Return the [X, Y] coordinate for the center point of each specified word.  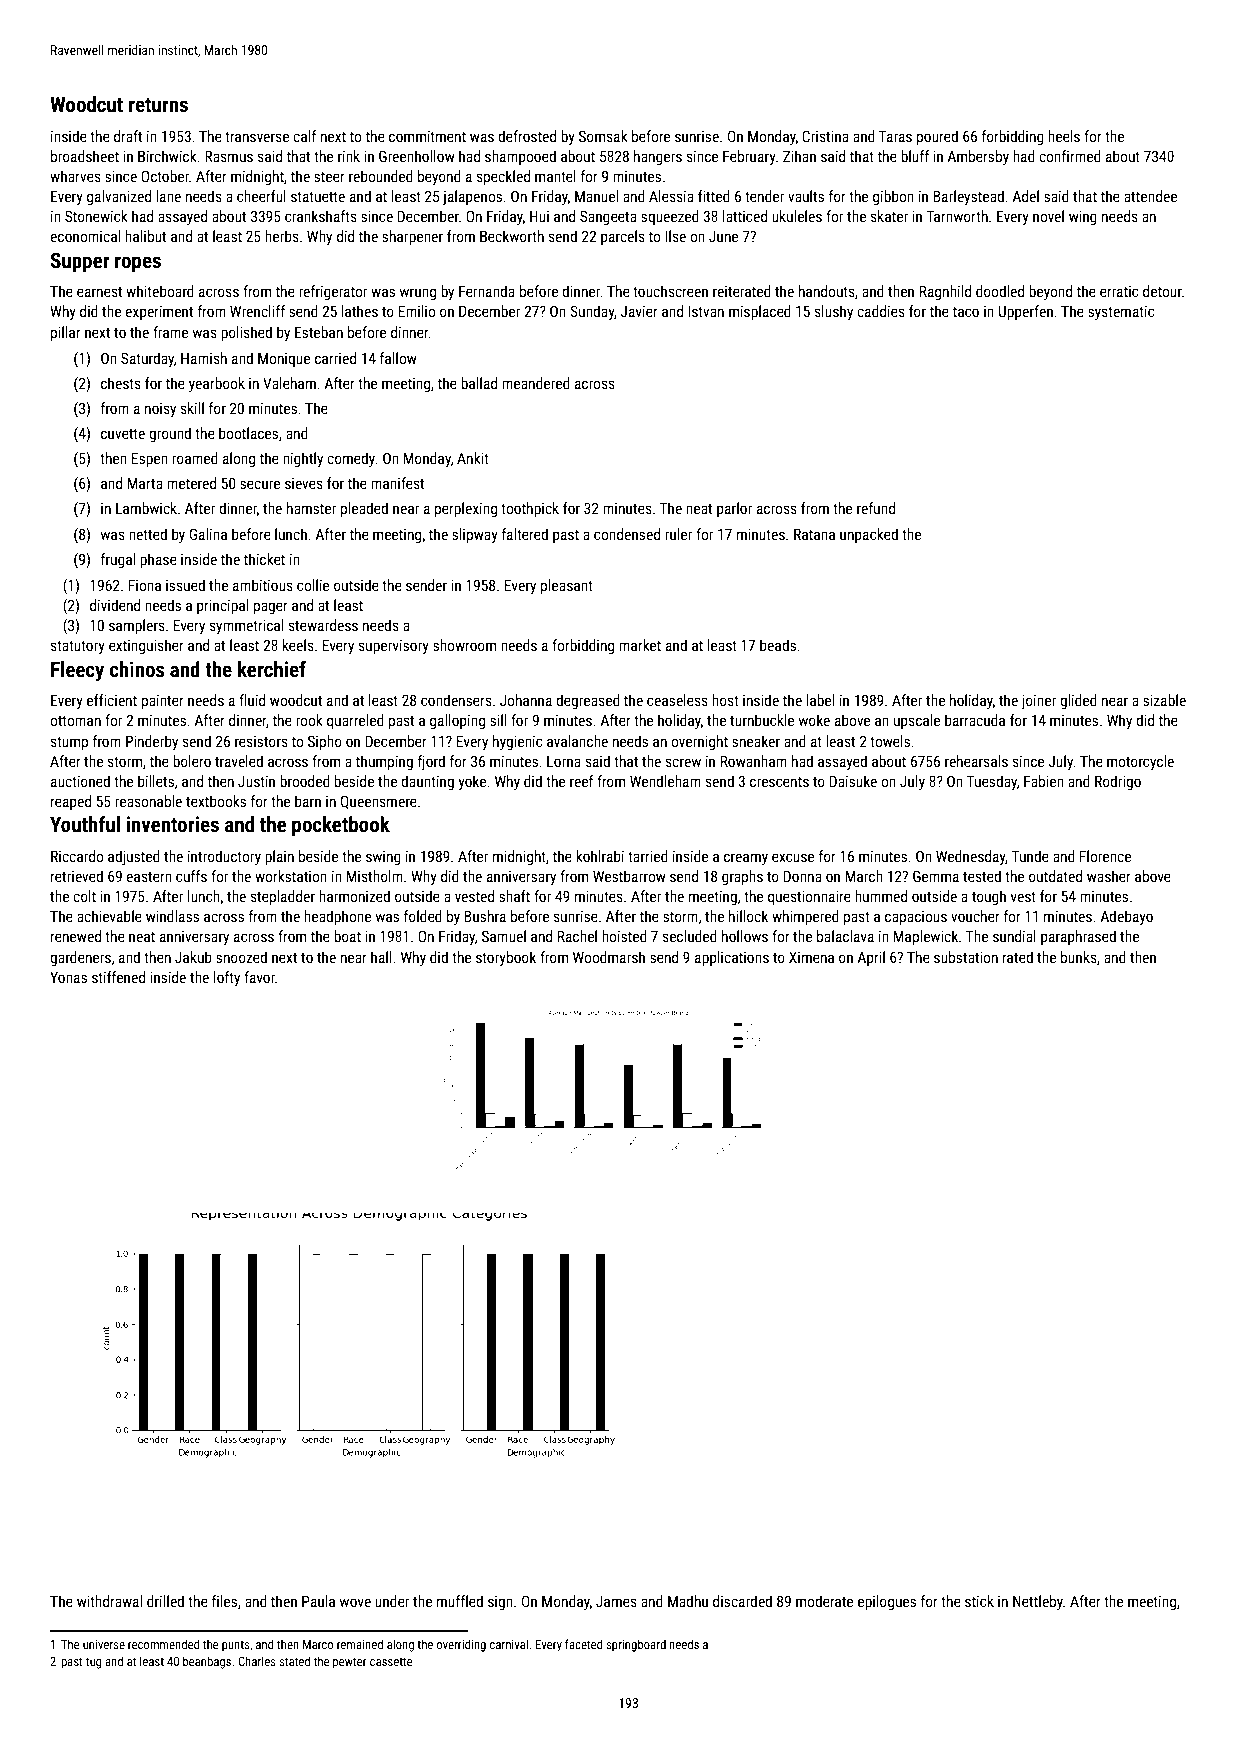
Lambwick [146, 508]
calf [304, 136]
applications [732, 958]
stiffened [118, 977]
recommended [163, 1644]
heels [1064, 136]
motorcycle [1140, 762]
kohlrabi [600, 856]
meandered [536, 383]
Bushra [485, 916]
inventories [172, 824]
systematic [1121, 313]
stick [979, 1601]
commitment [427, 136]
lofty [227, 978]
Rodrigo [1118, 782]
